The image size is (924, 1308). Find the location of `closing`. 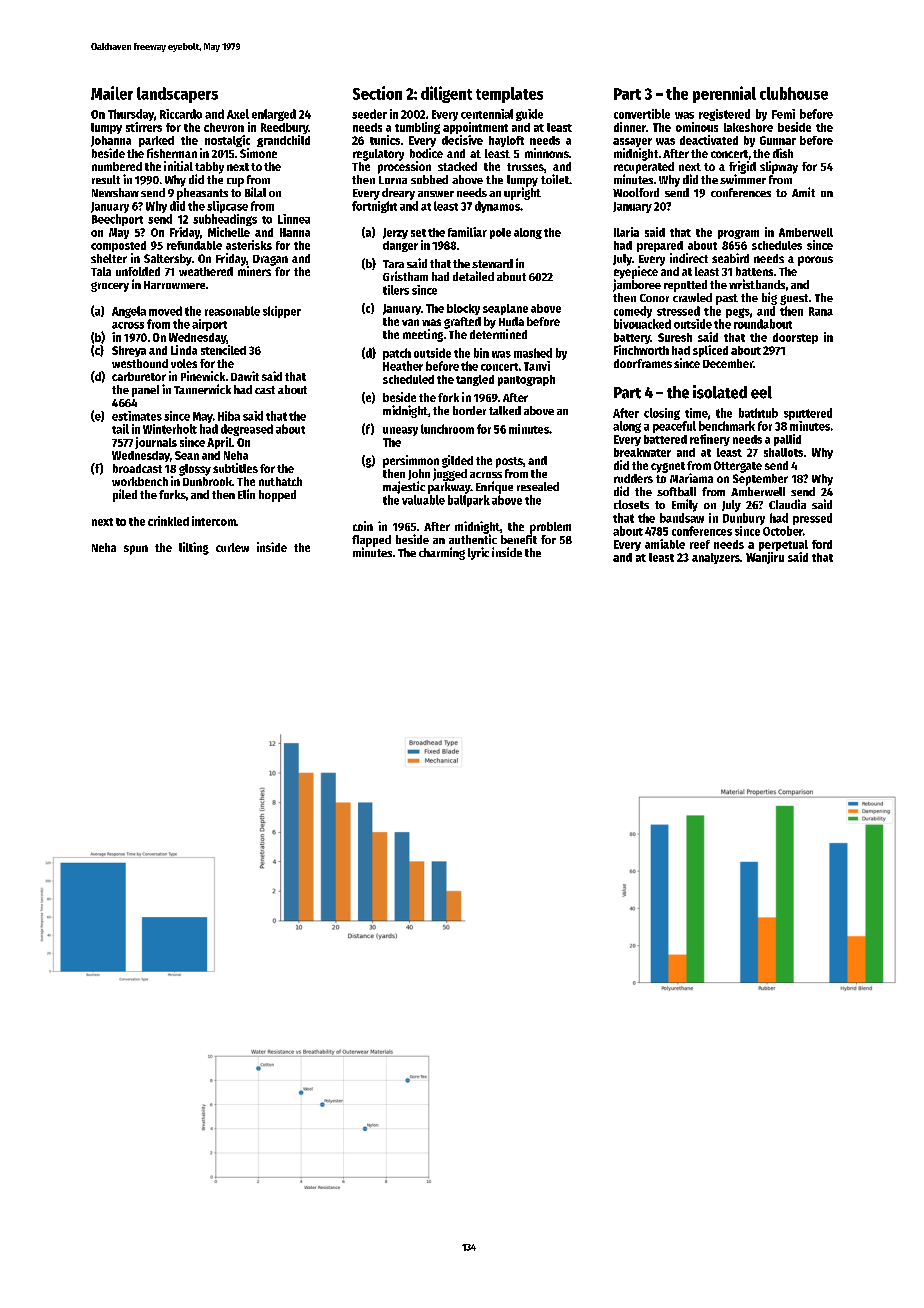

closing is located at coordinates (662, 414).
